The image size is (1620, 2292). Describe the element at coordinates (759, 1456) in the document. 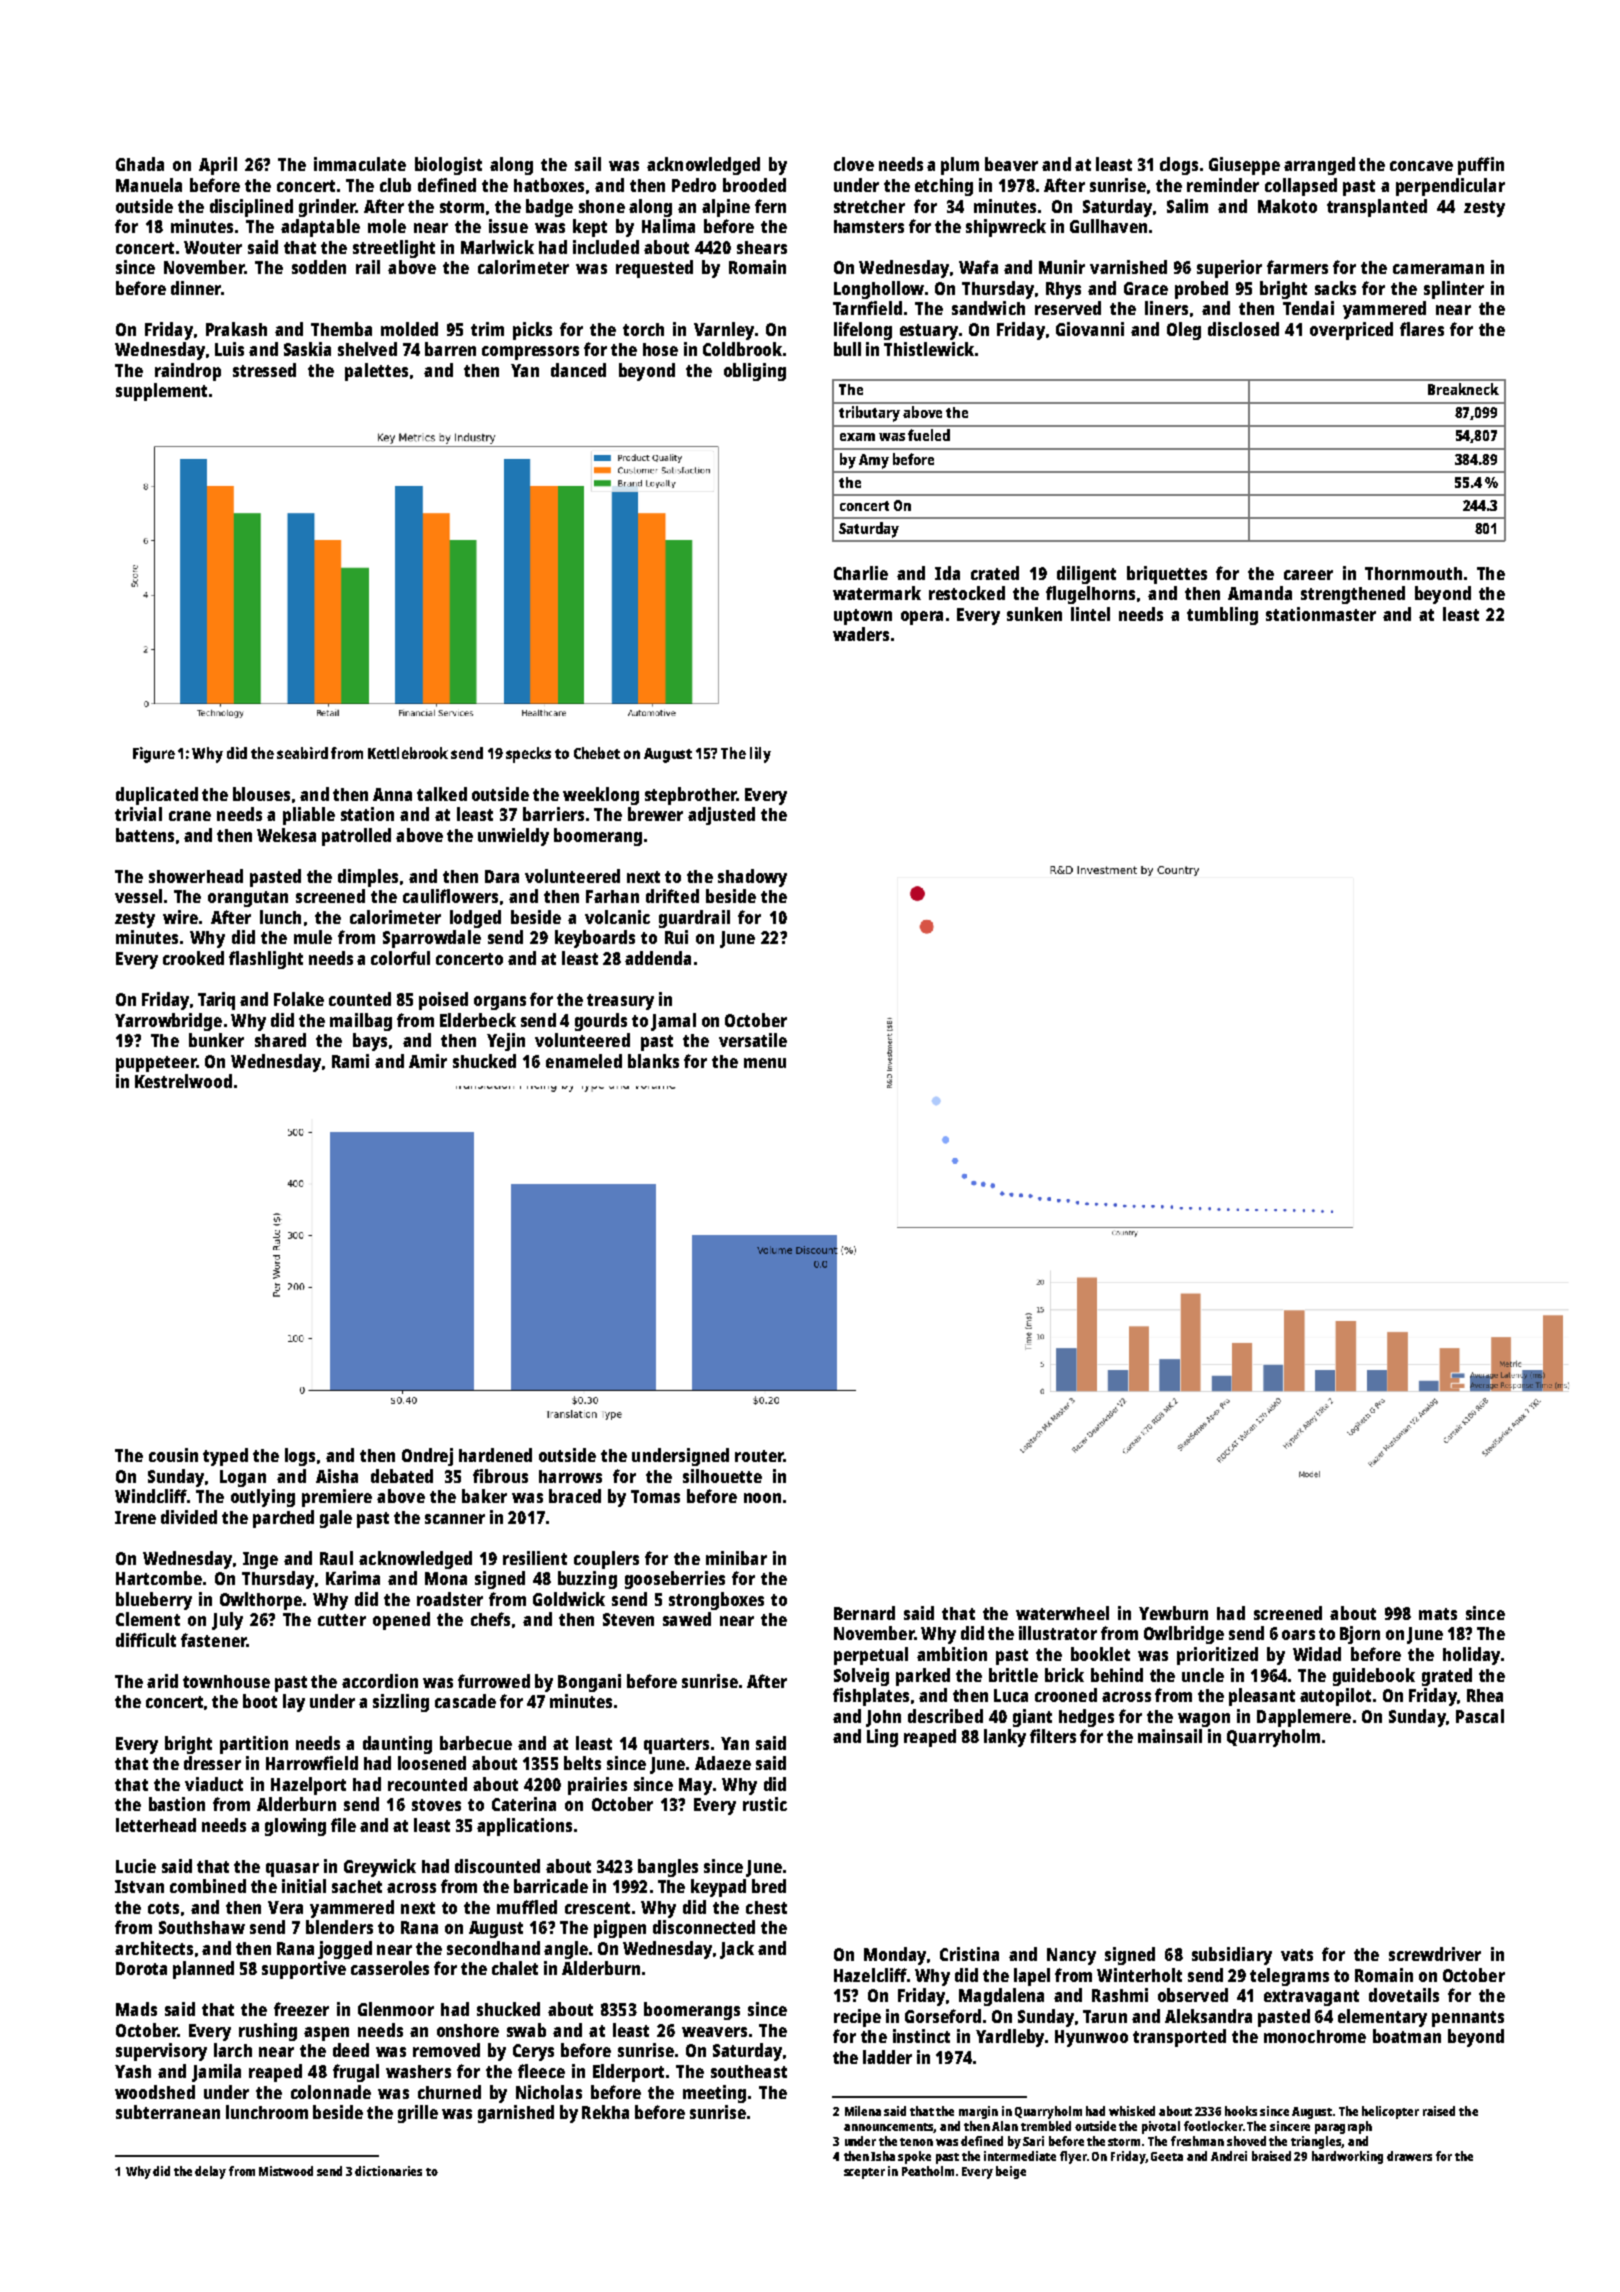

I see `router` at that location.
